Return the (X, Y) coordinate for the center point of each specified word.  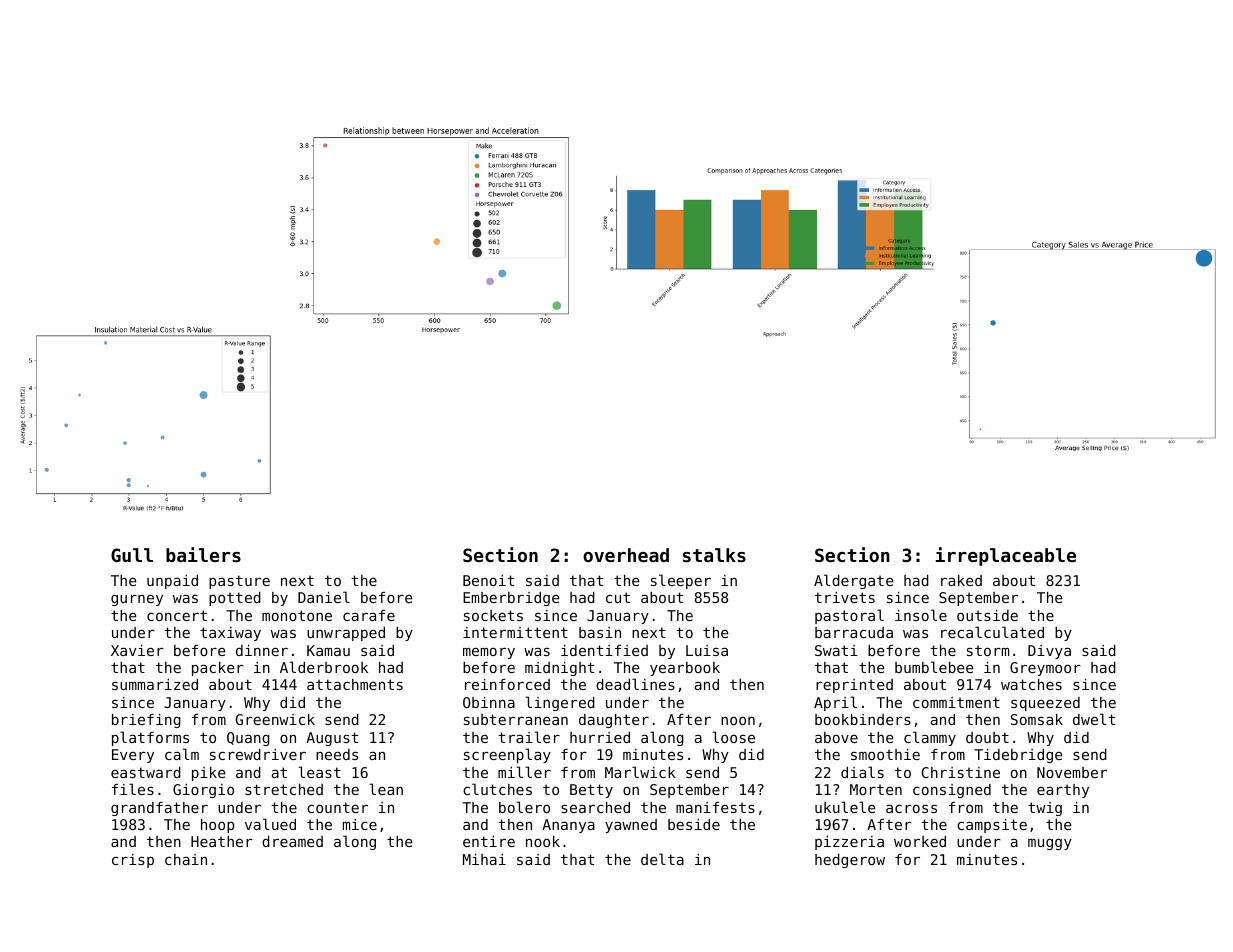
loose (733, 737)
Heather (222, 841)
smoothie (885, 754)
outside (987, 615)
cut (618, 597)
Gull (132, 555)
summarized (155, 684)
